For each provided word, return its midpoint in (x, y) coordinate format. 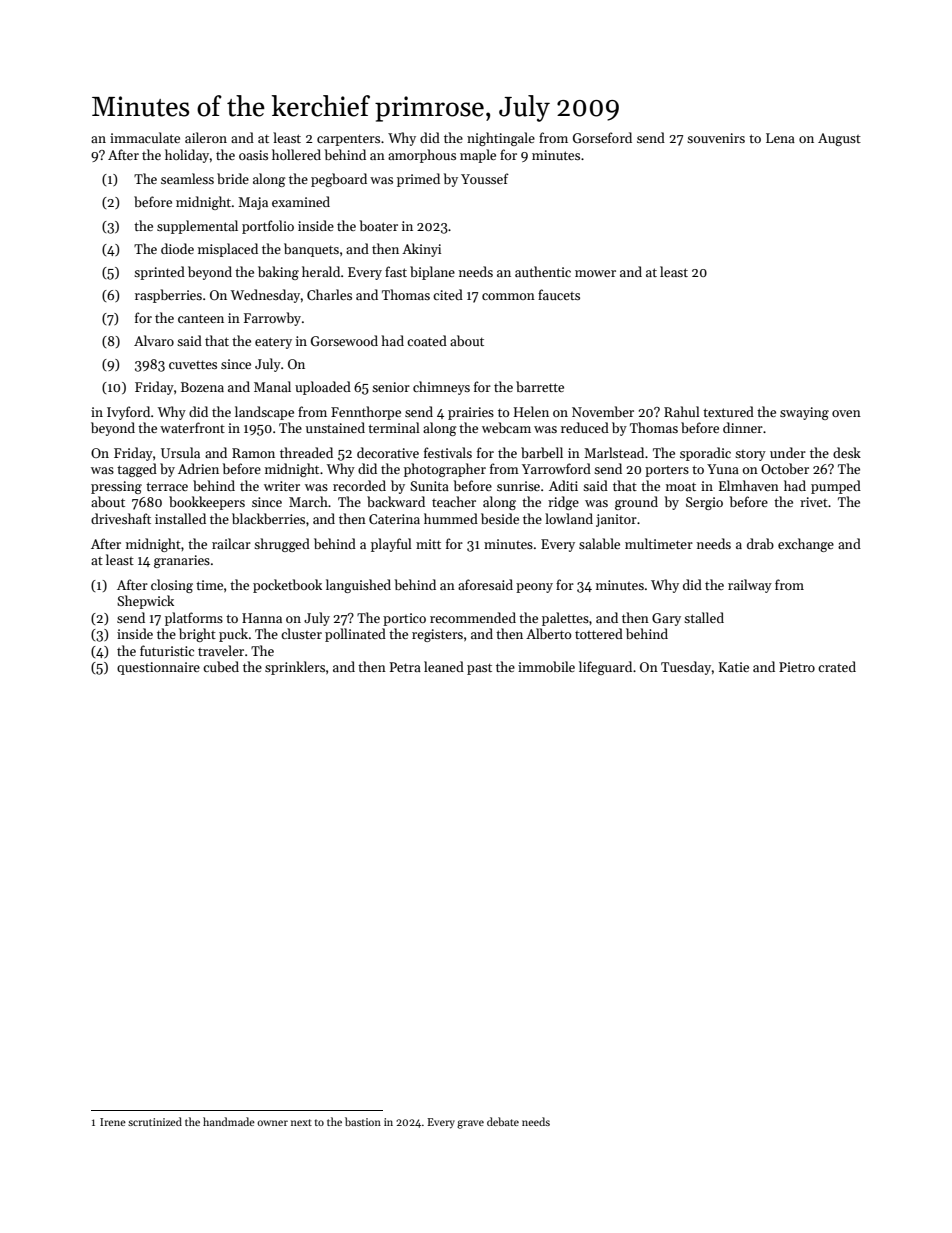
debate (503, 1121)
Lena (780, 138)
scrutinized (155, 1121)
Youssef (485, 178)
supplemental (197, 227)
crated (837, 666)
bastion (363, 1121)
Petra (405, 667)
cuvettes (193, 364)
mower (595, 273)
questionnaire (158, 668)
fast (396, 271)
